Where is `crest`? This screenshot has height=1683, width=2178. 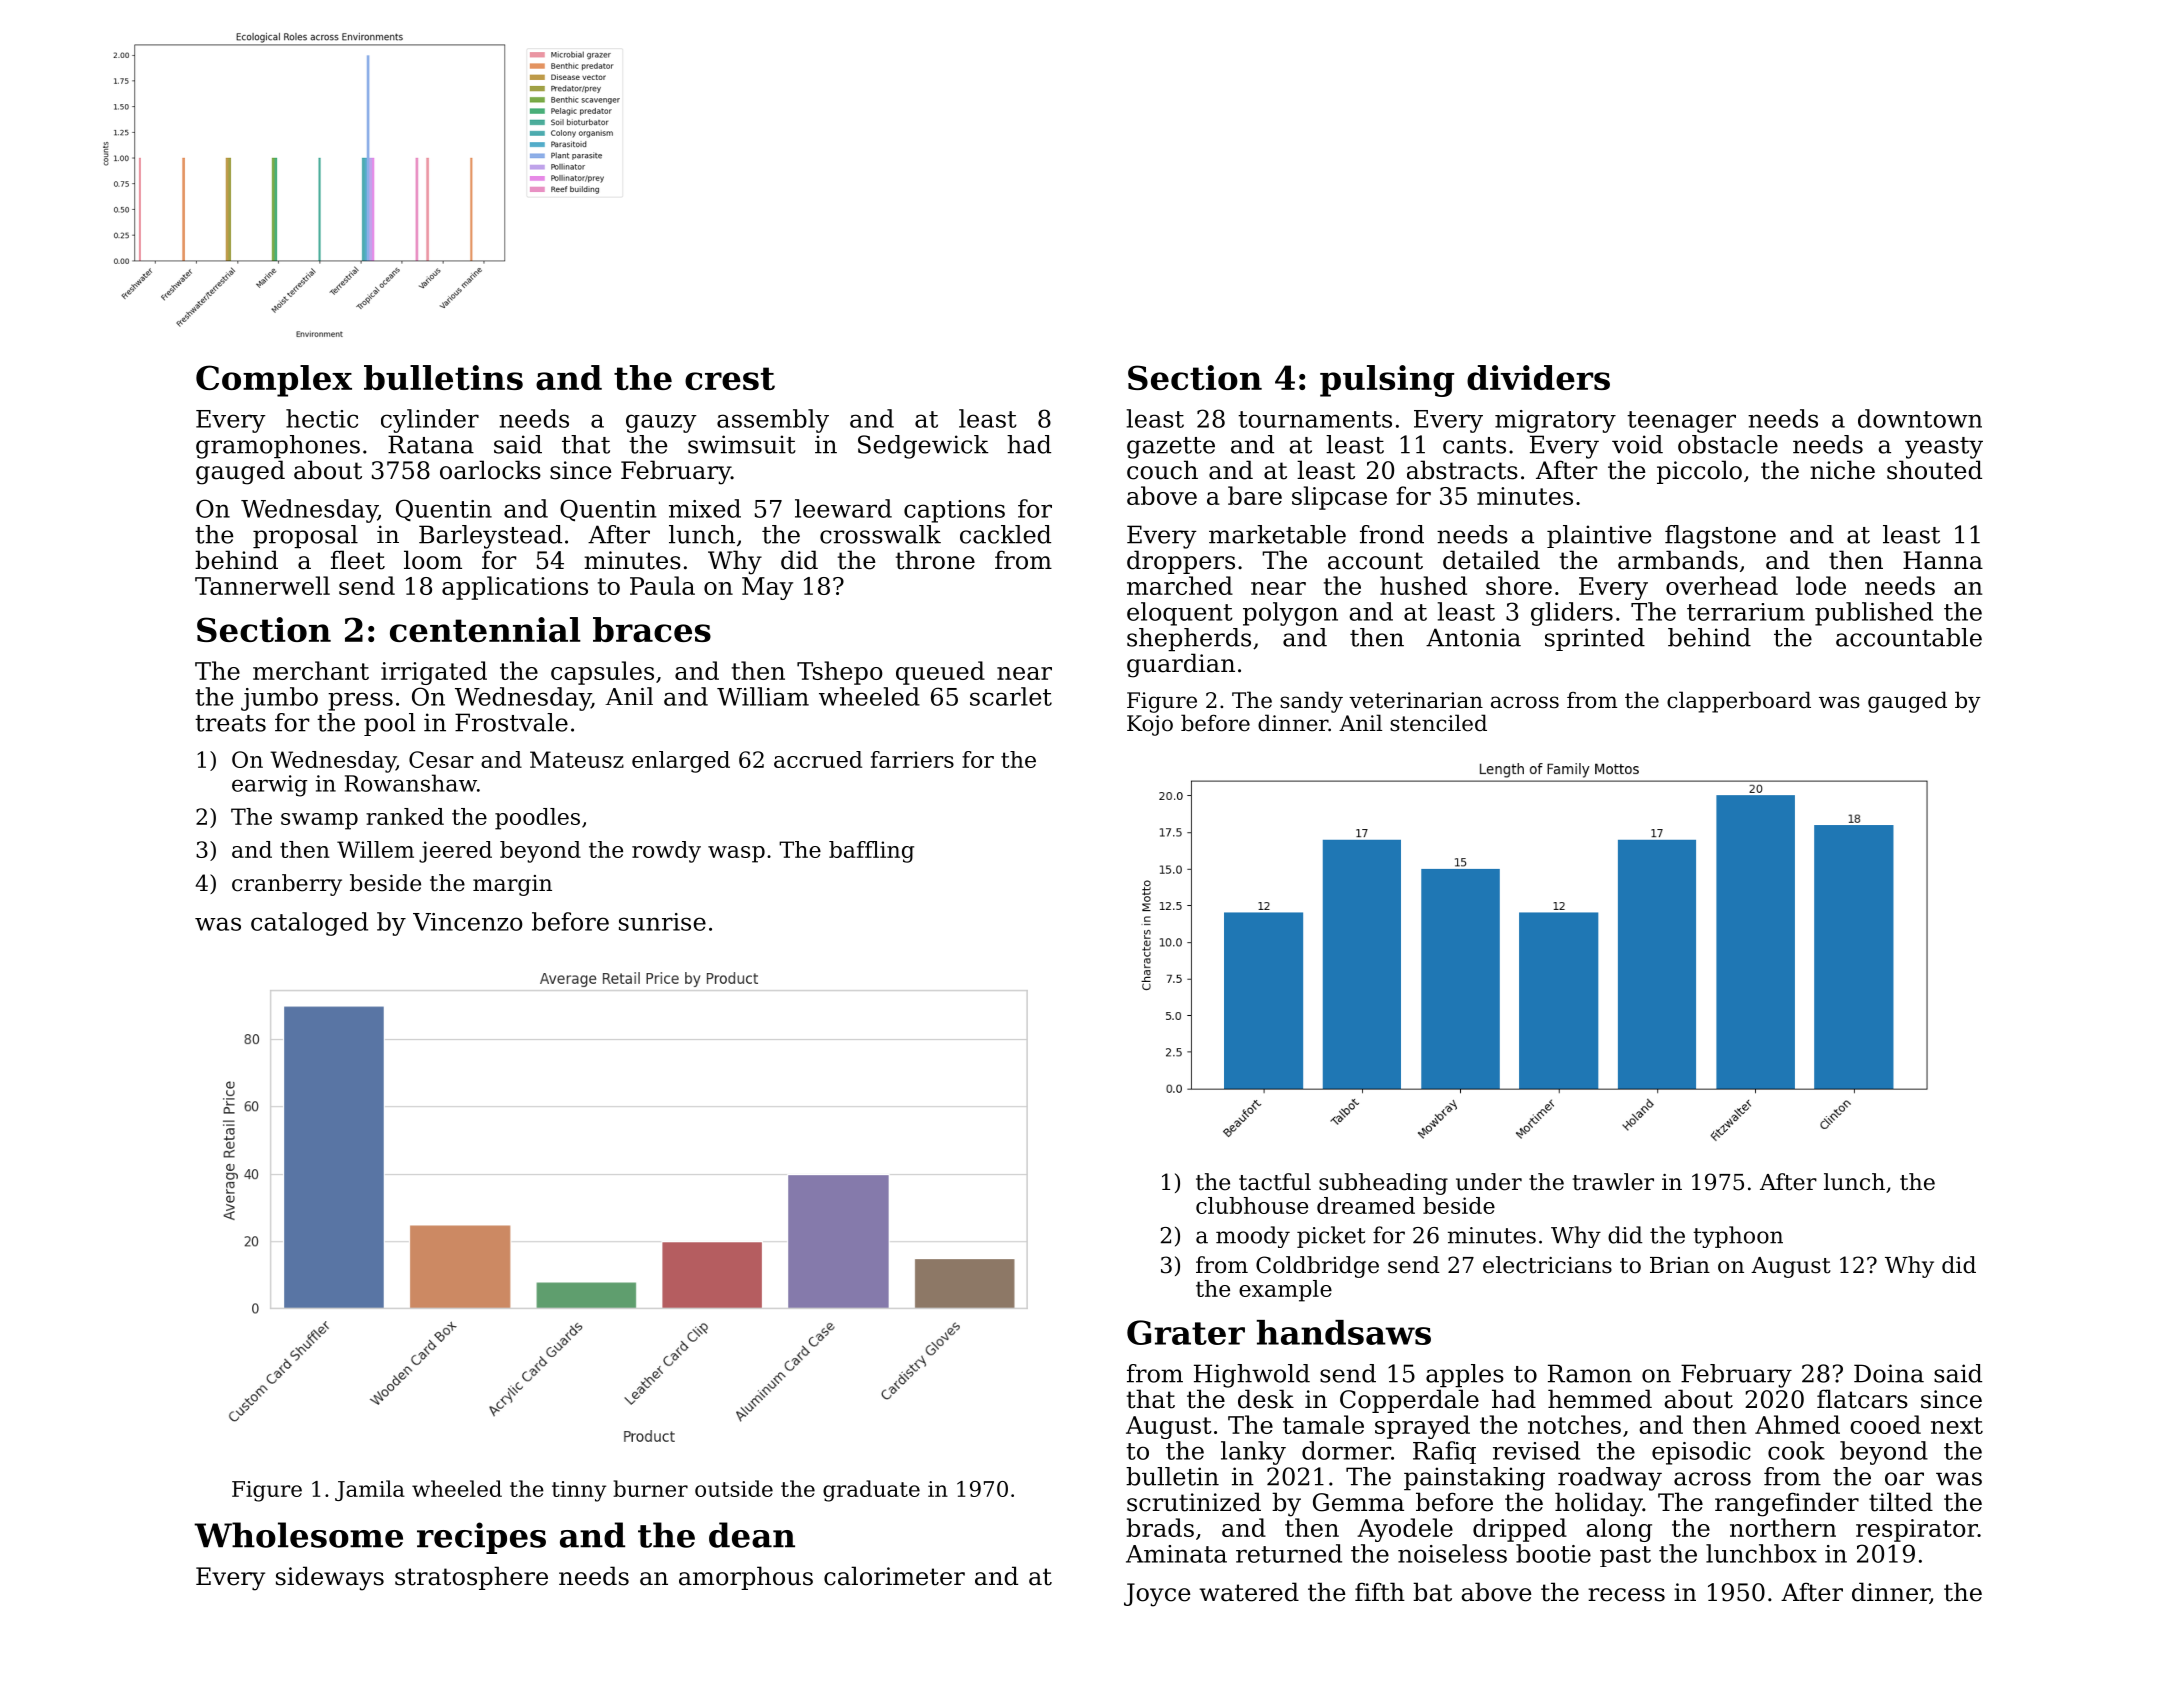 crest is located at coordinates (730, 378).
